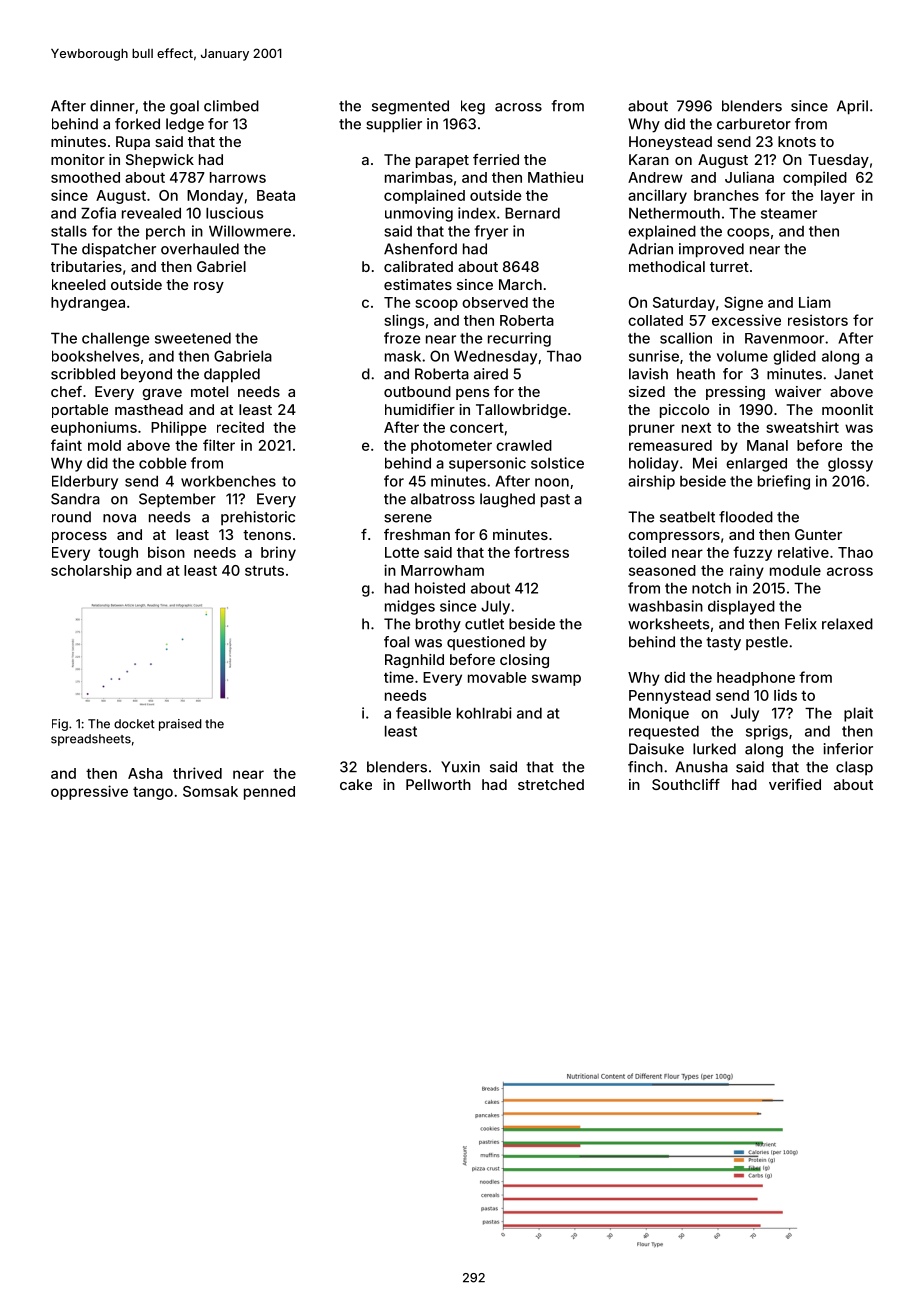  What do you see at coordinates (746, 320) in the document?
I see `excessive` at bounding box center [746, 320].
